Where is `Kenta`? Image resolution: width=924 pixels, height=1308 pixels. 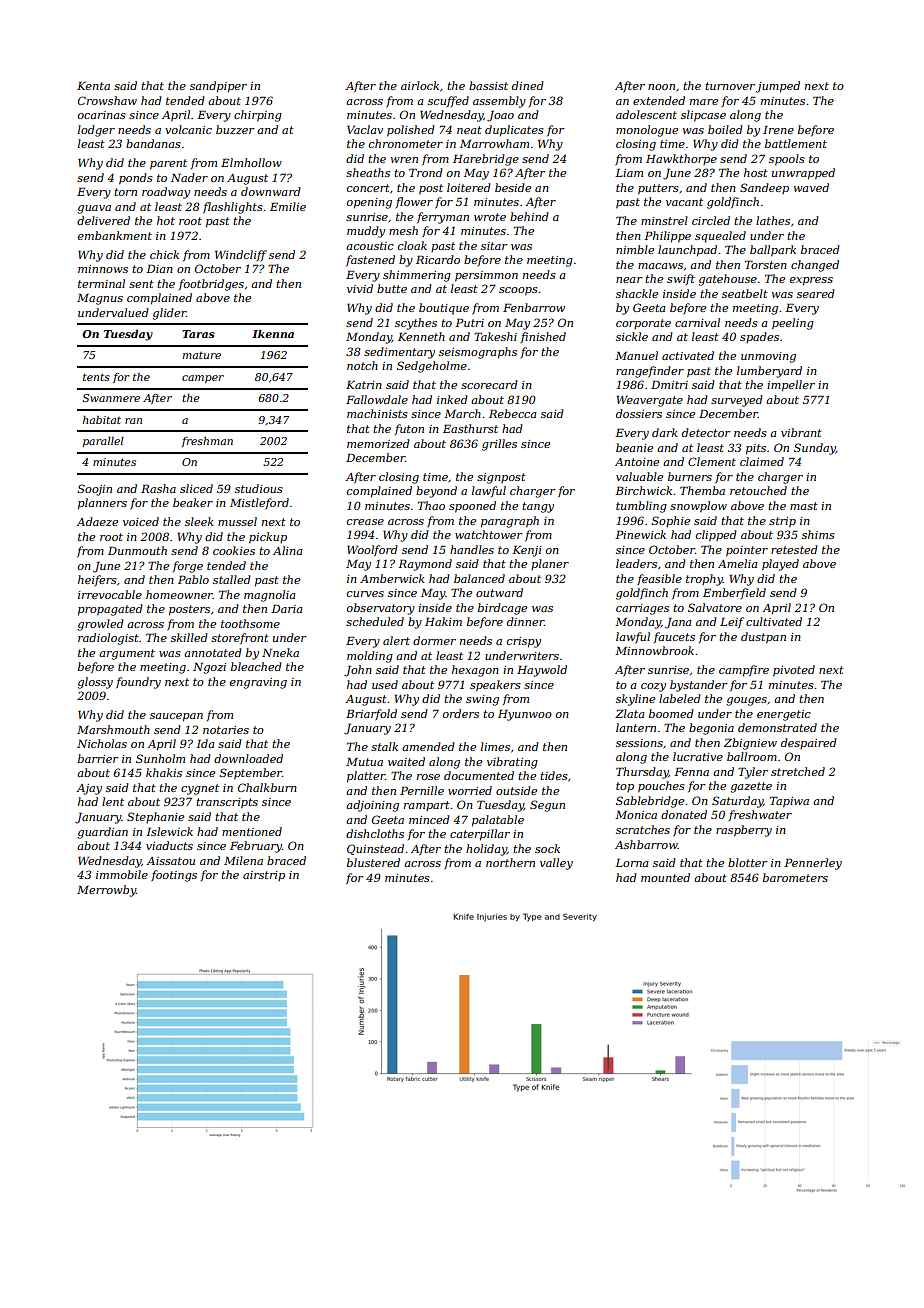
Kenta is located at coordinates (93, 85).
